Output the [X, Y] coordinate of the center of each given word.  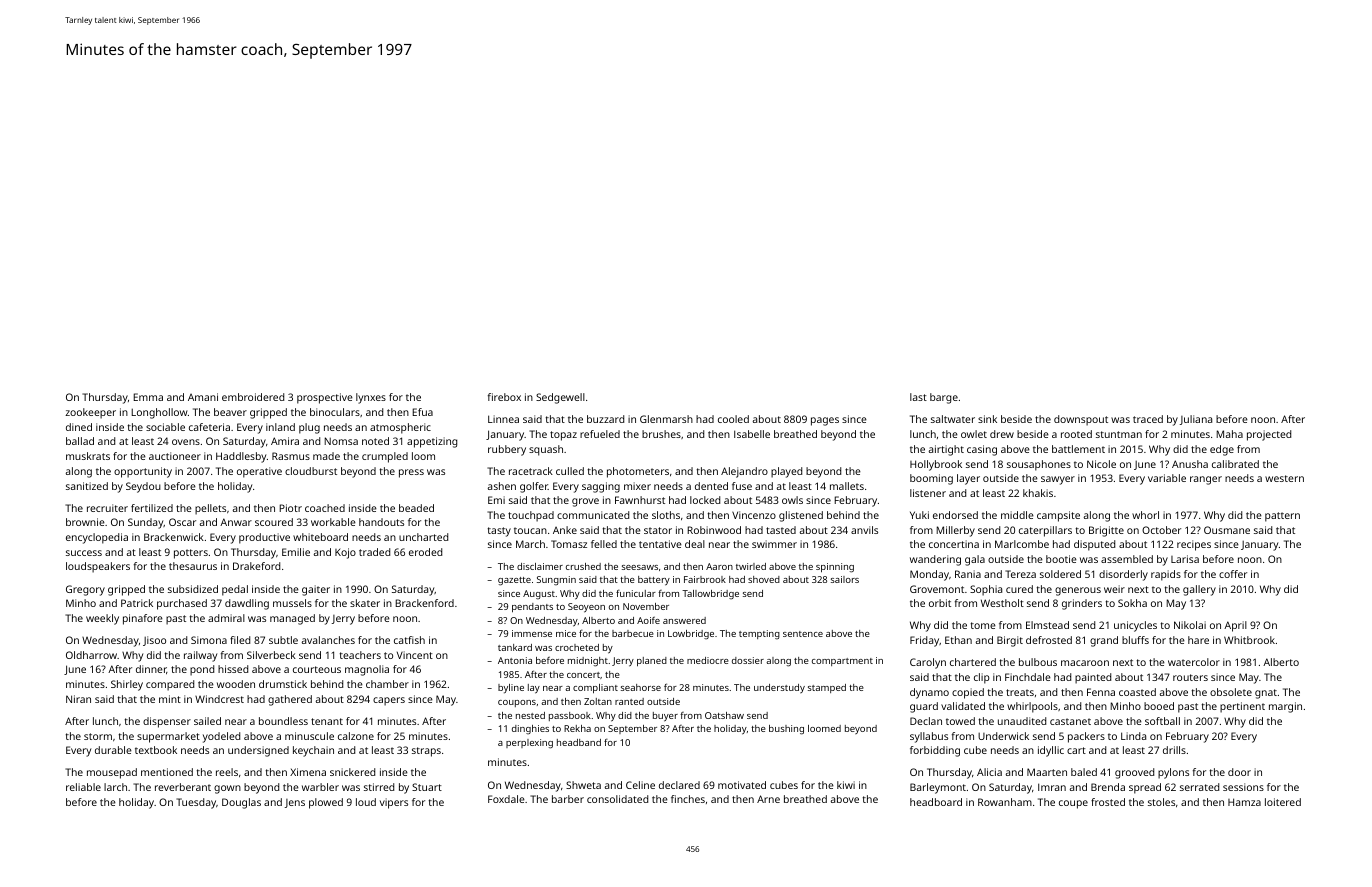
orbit [940, 603]
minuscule [309, 736]
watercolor [1194, 662]
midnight [588, 662]
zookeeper [90, 413]
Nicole [1101, 464]
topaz [563, 436]
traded [374, 552]
